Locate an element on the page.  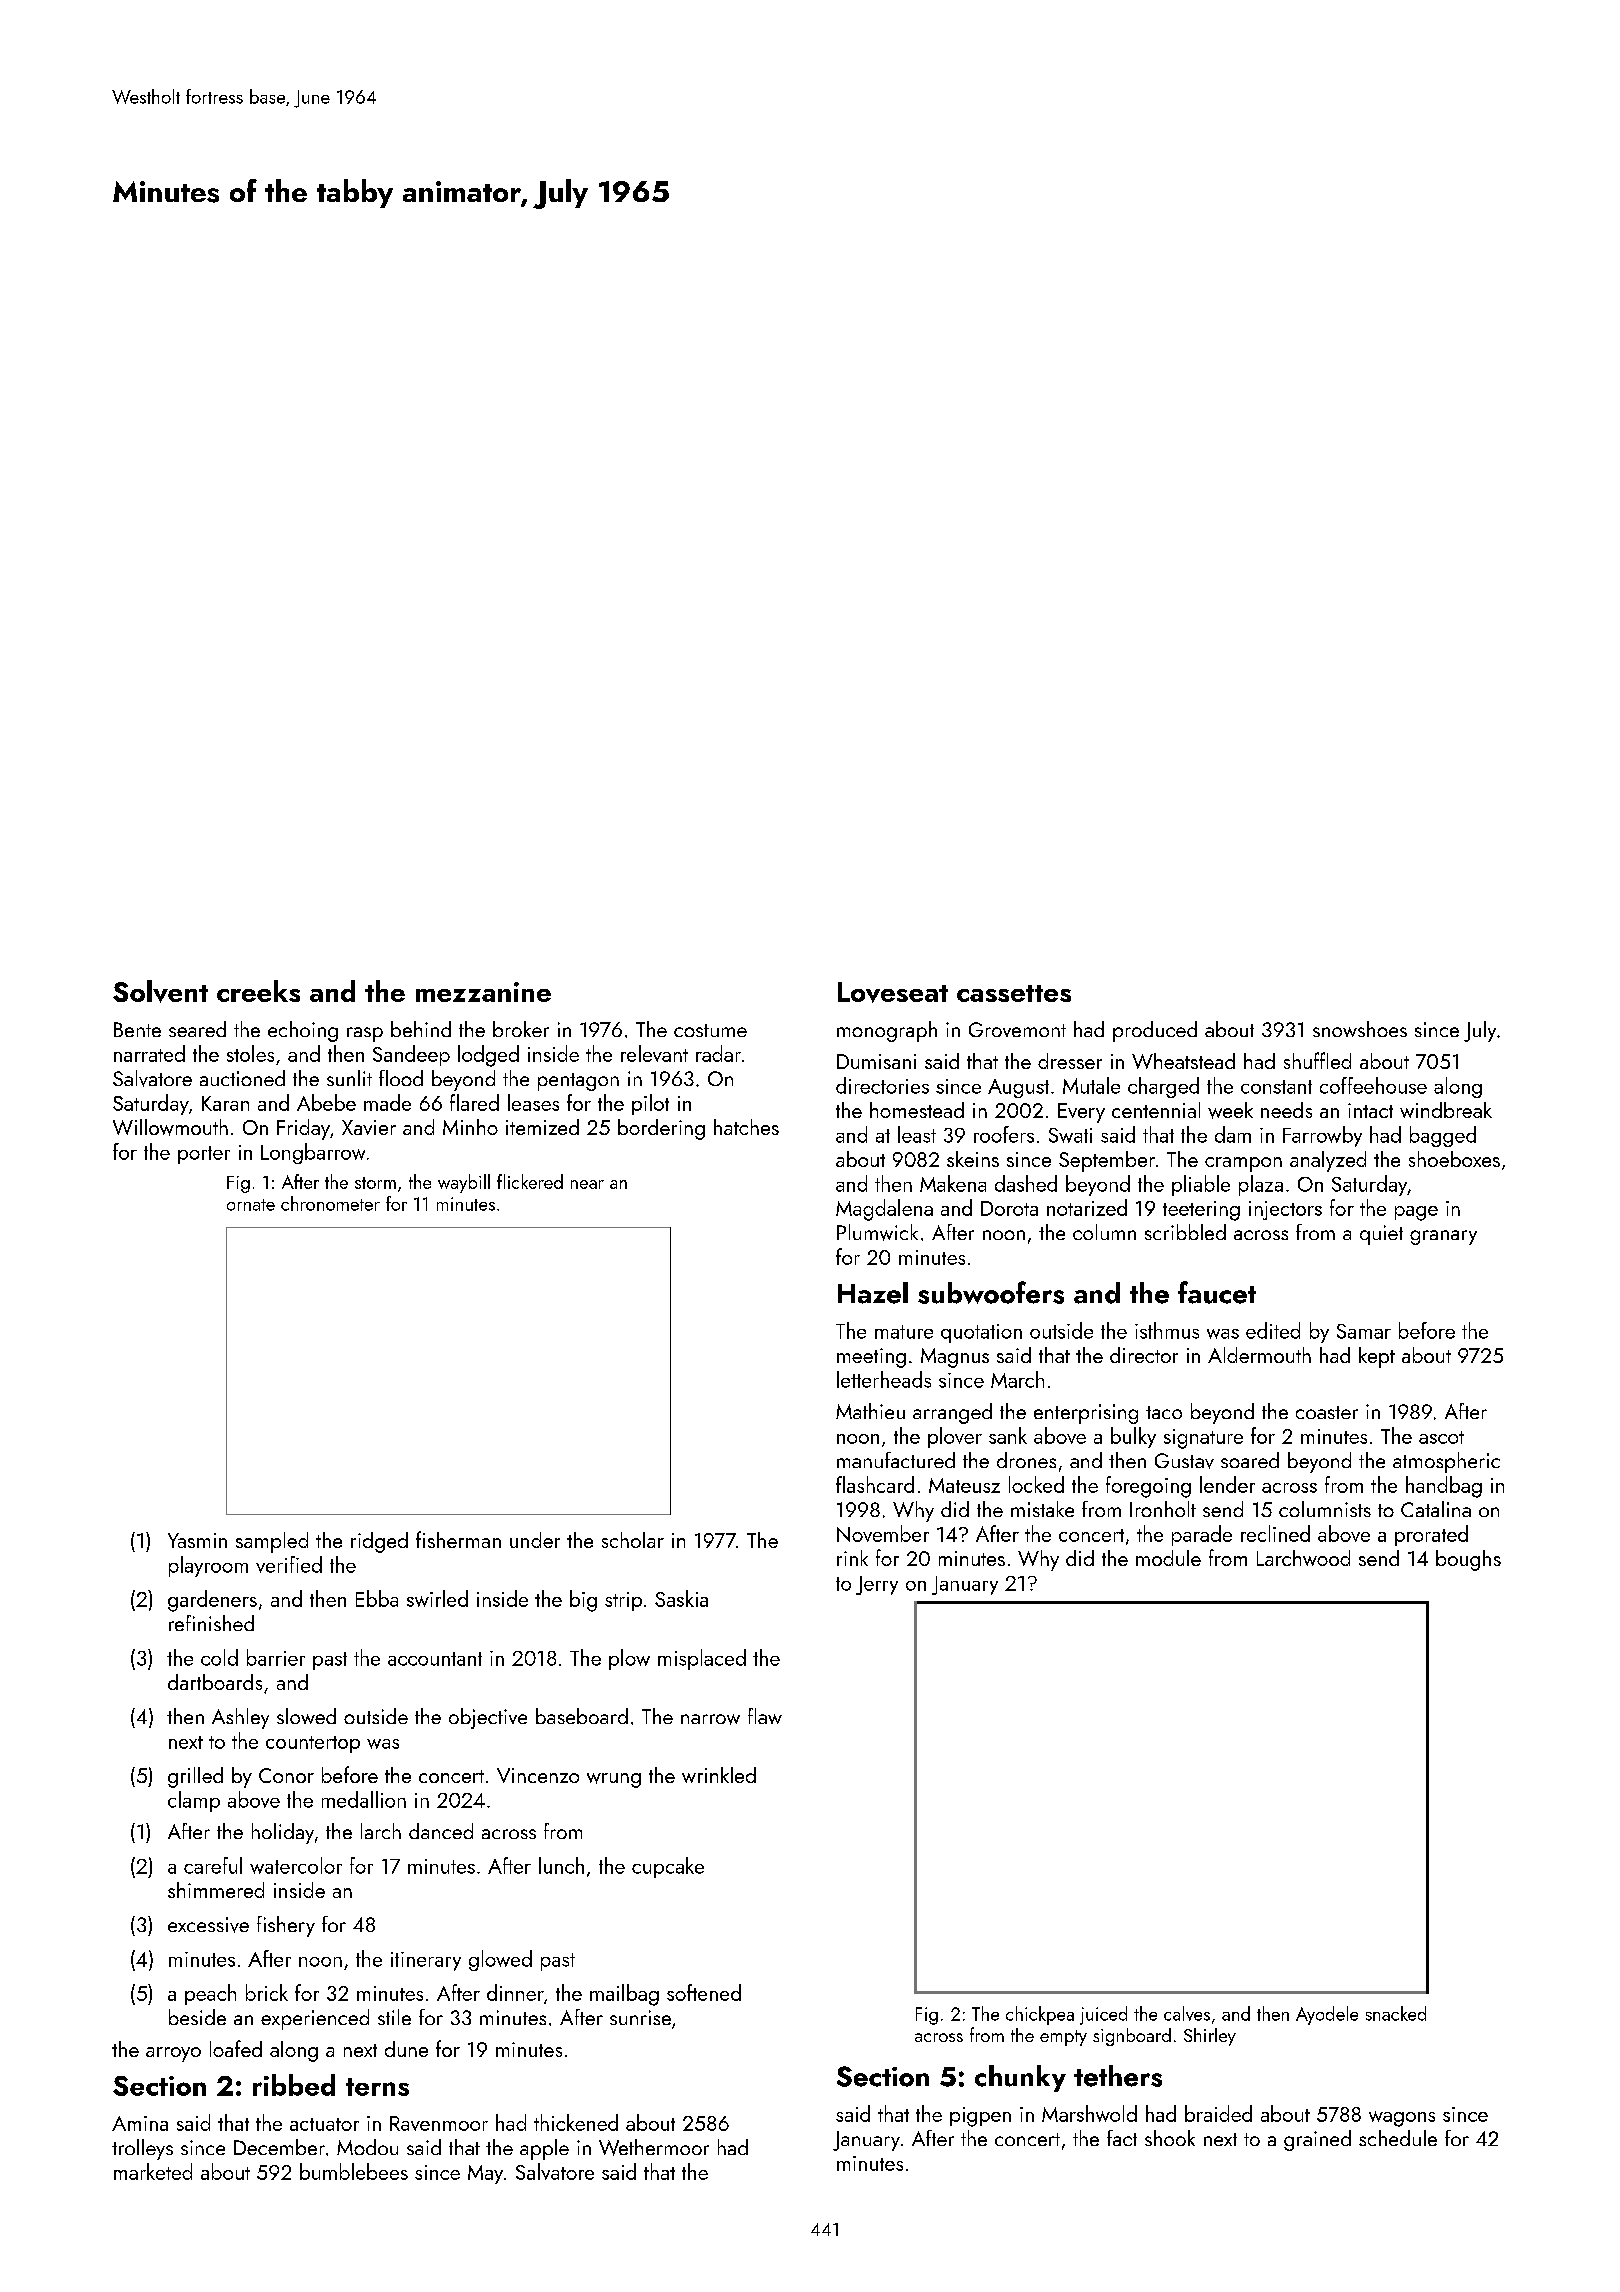
experienced is located at coordinates (315, 2019).
